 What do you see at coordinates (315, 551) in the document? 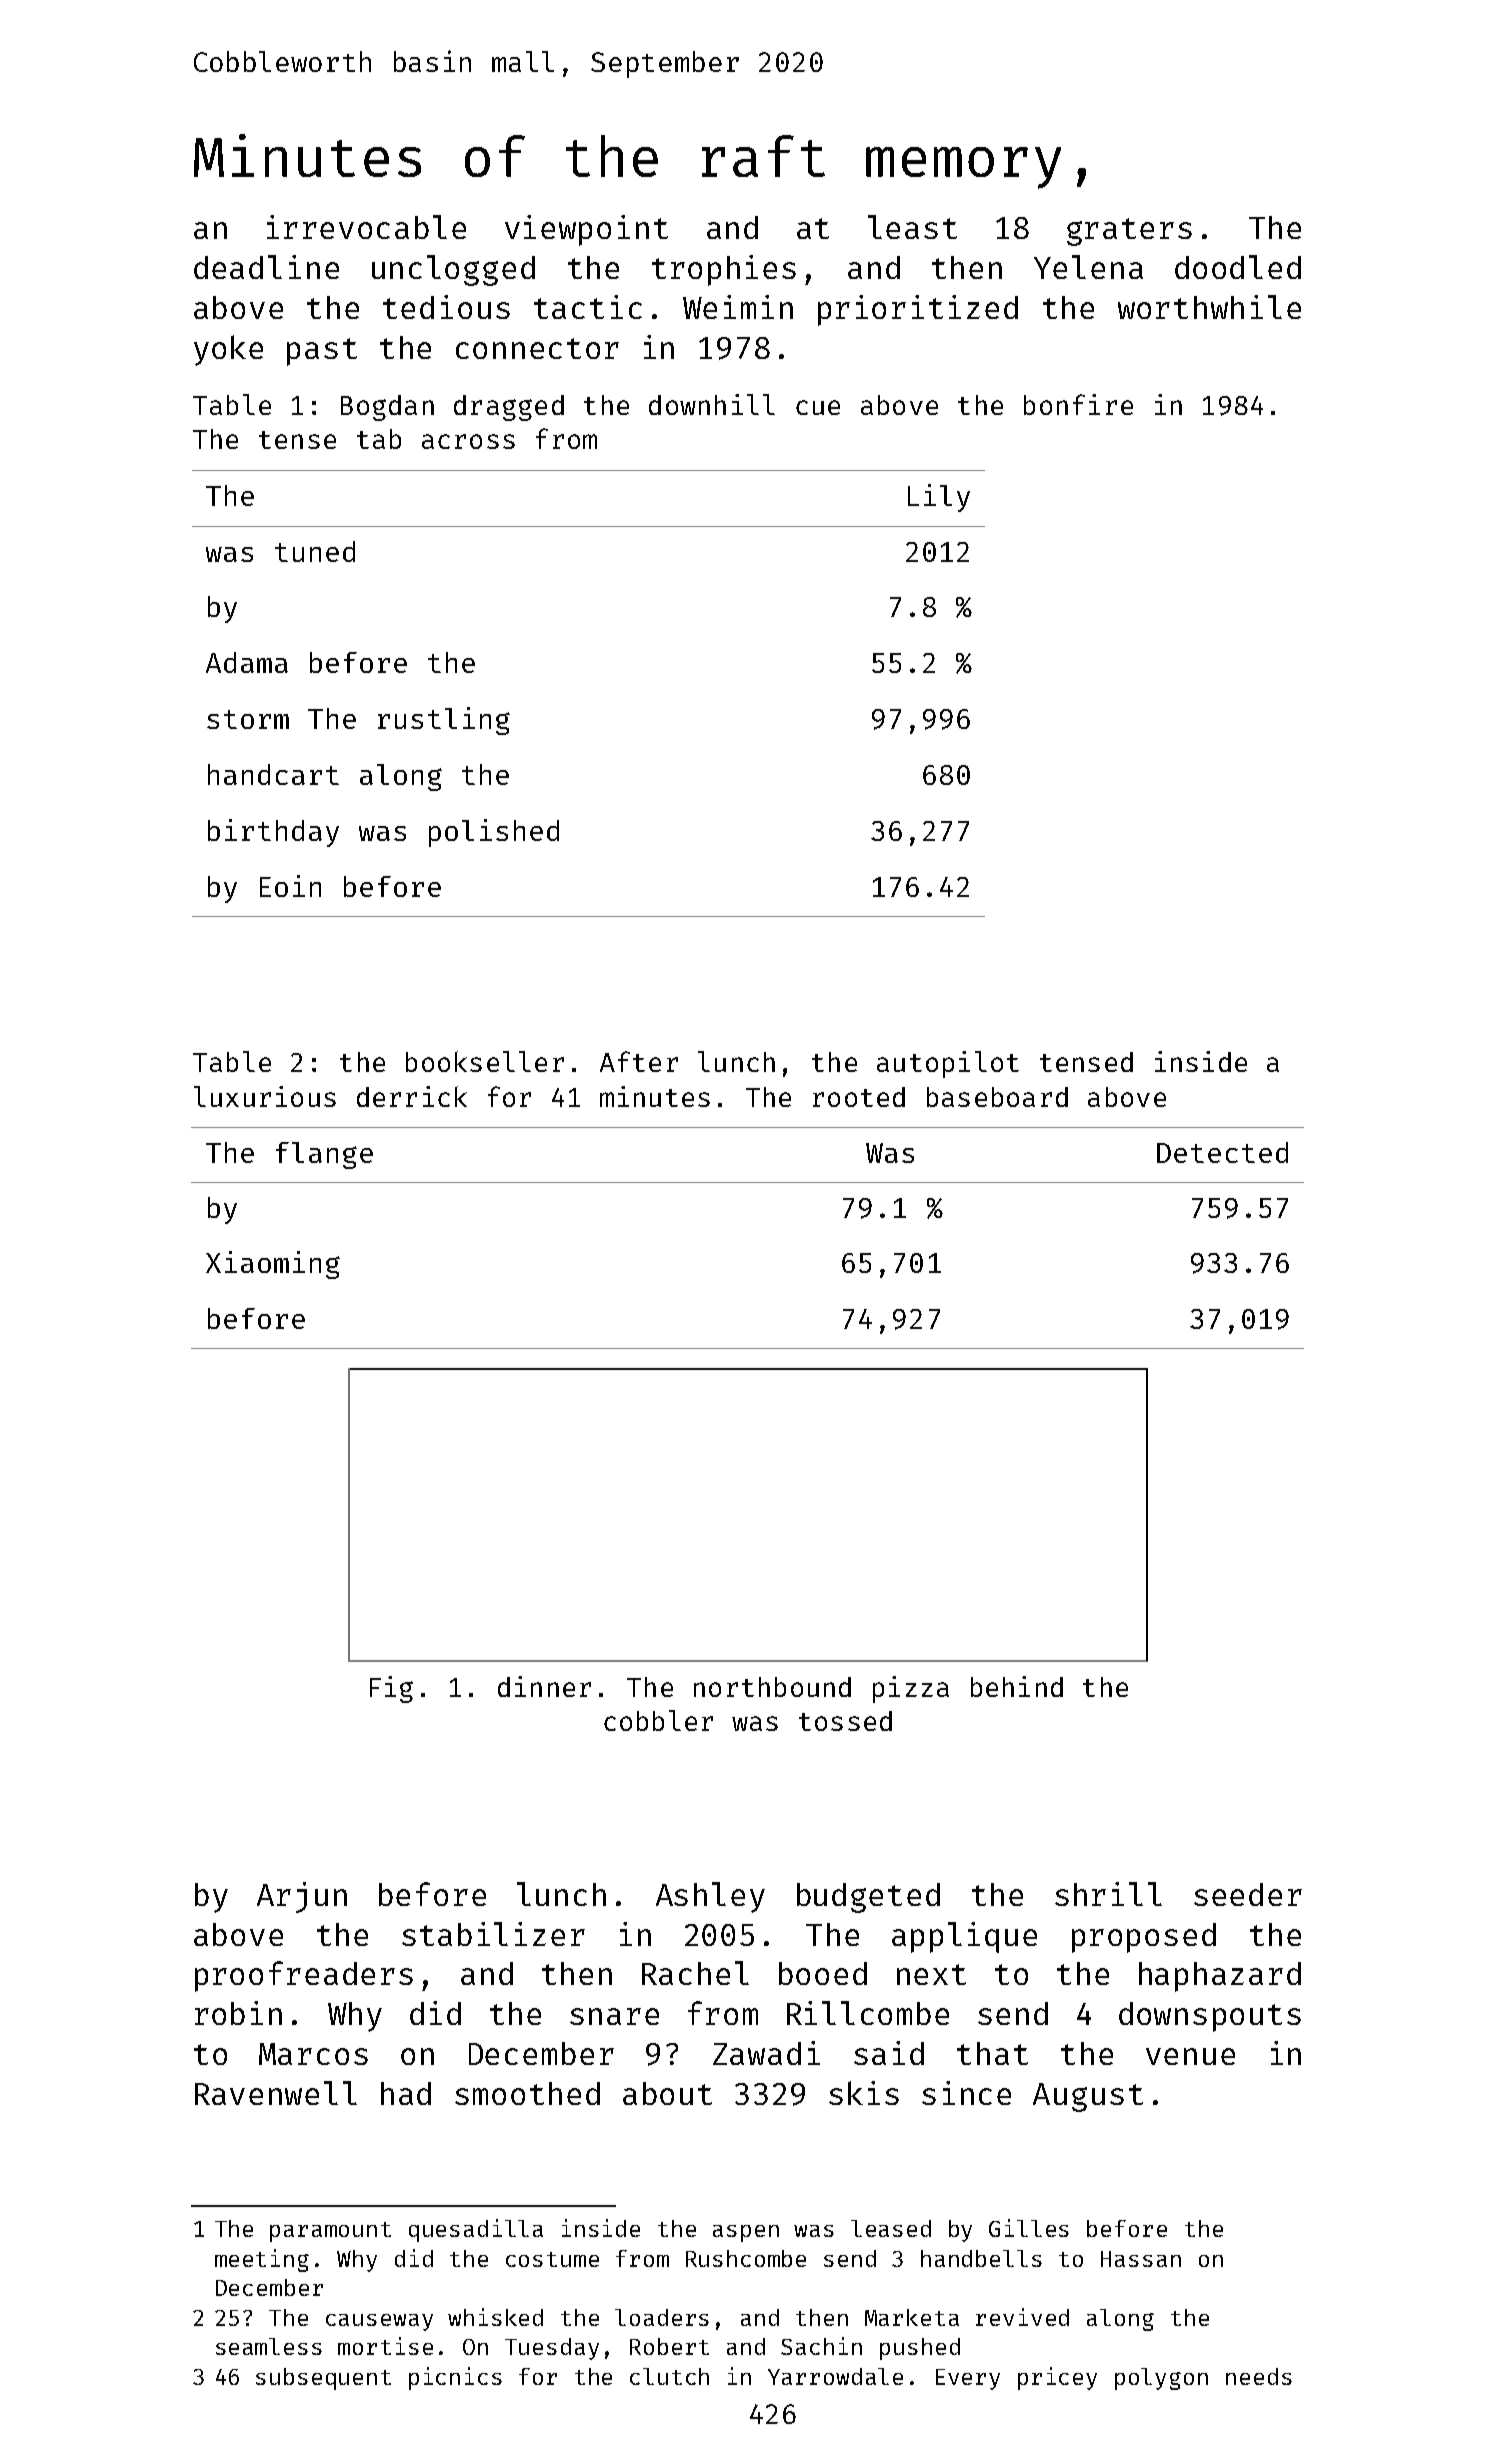
I see `tuned` at bounding box center [315, 551].
